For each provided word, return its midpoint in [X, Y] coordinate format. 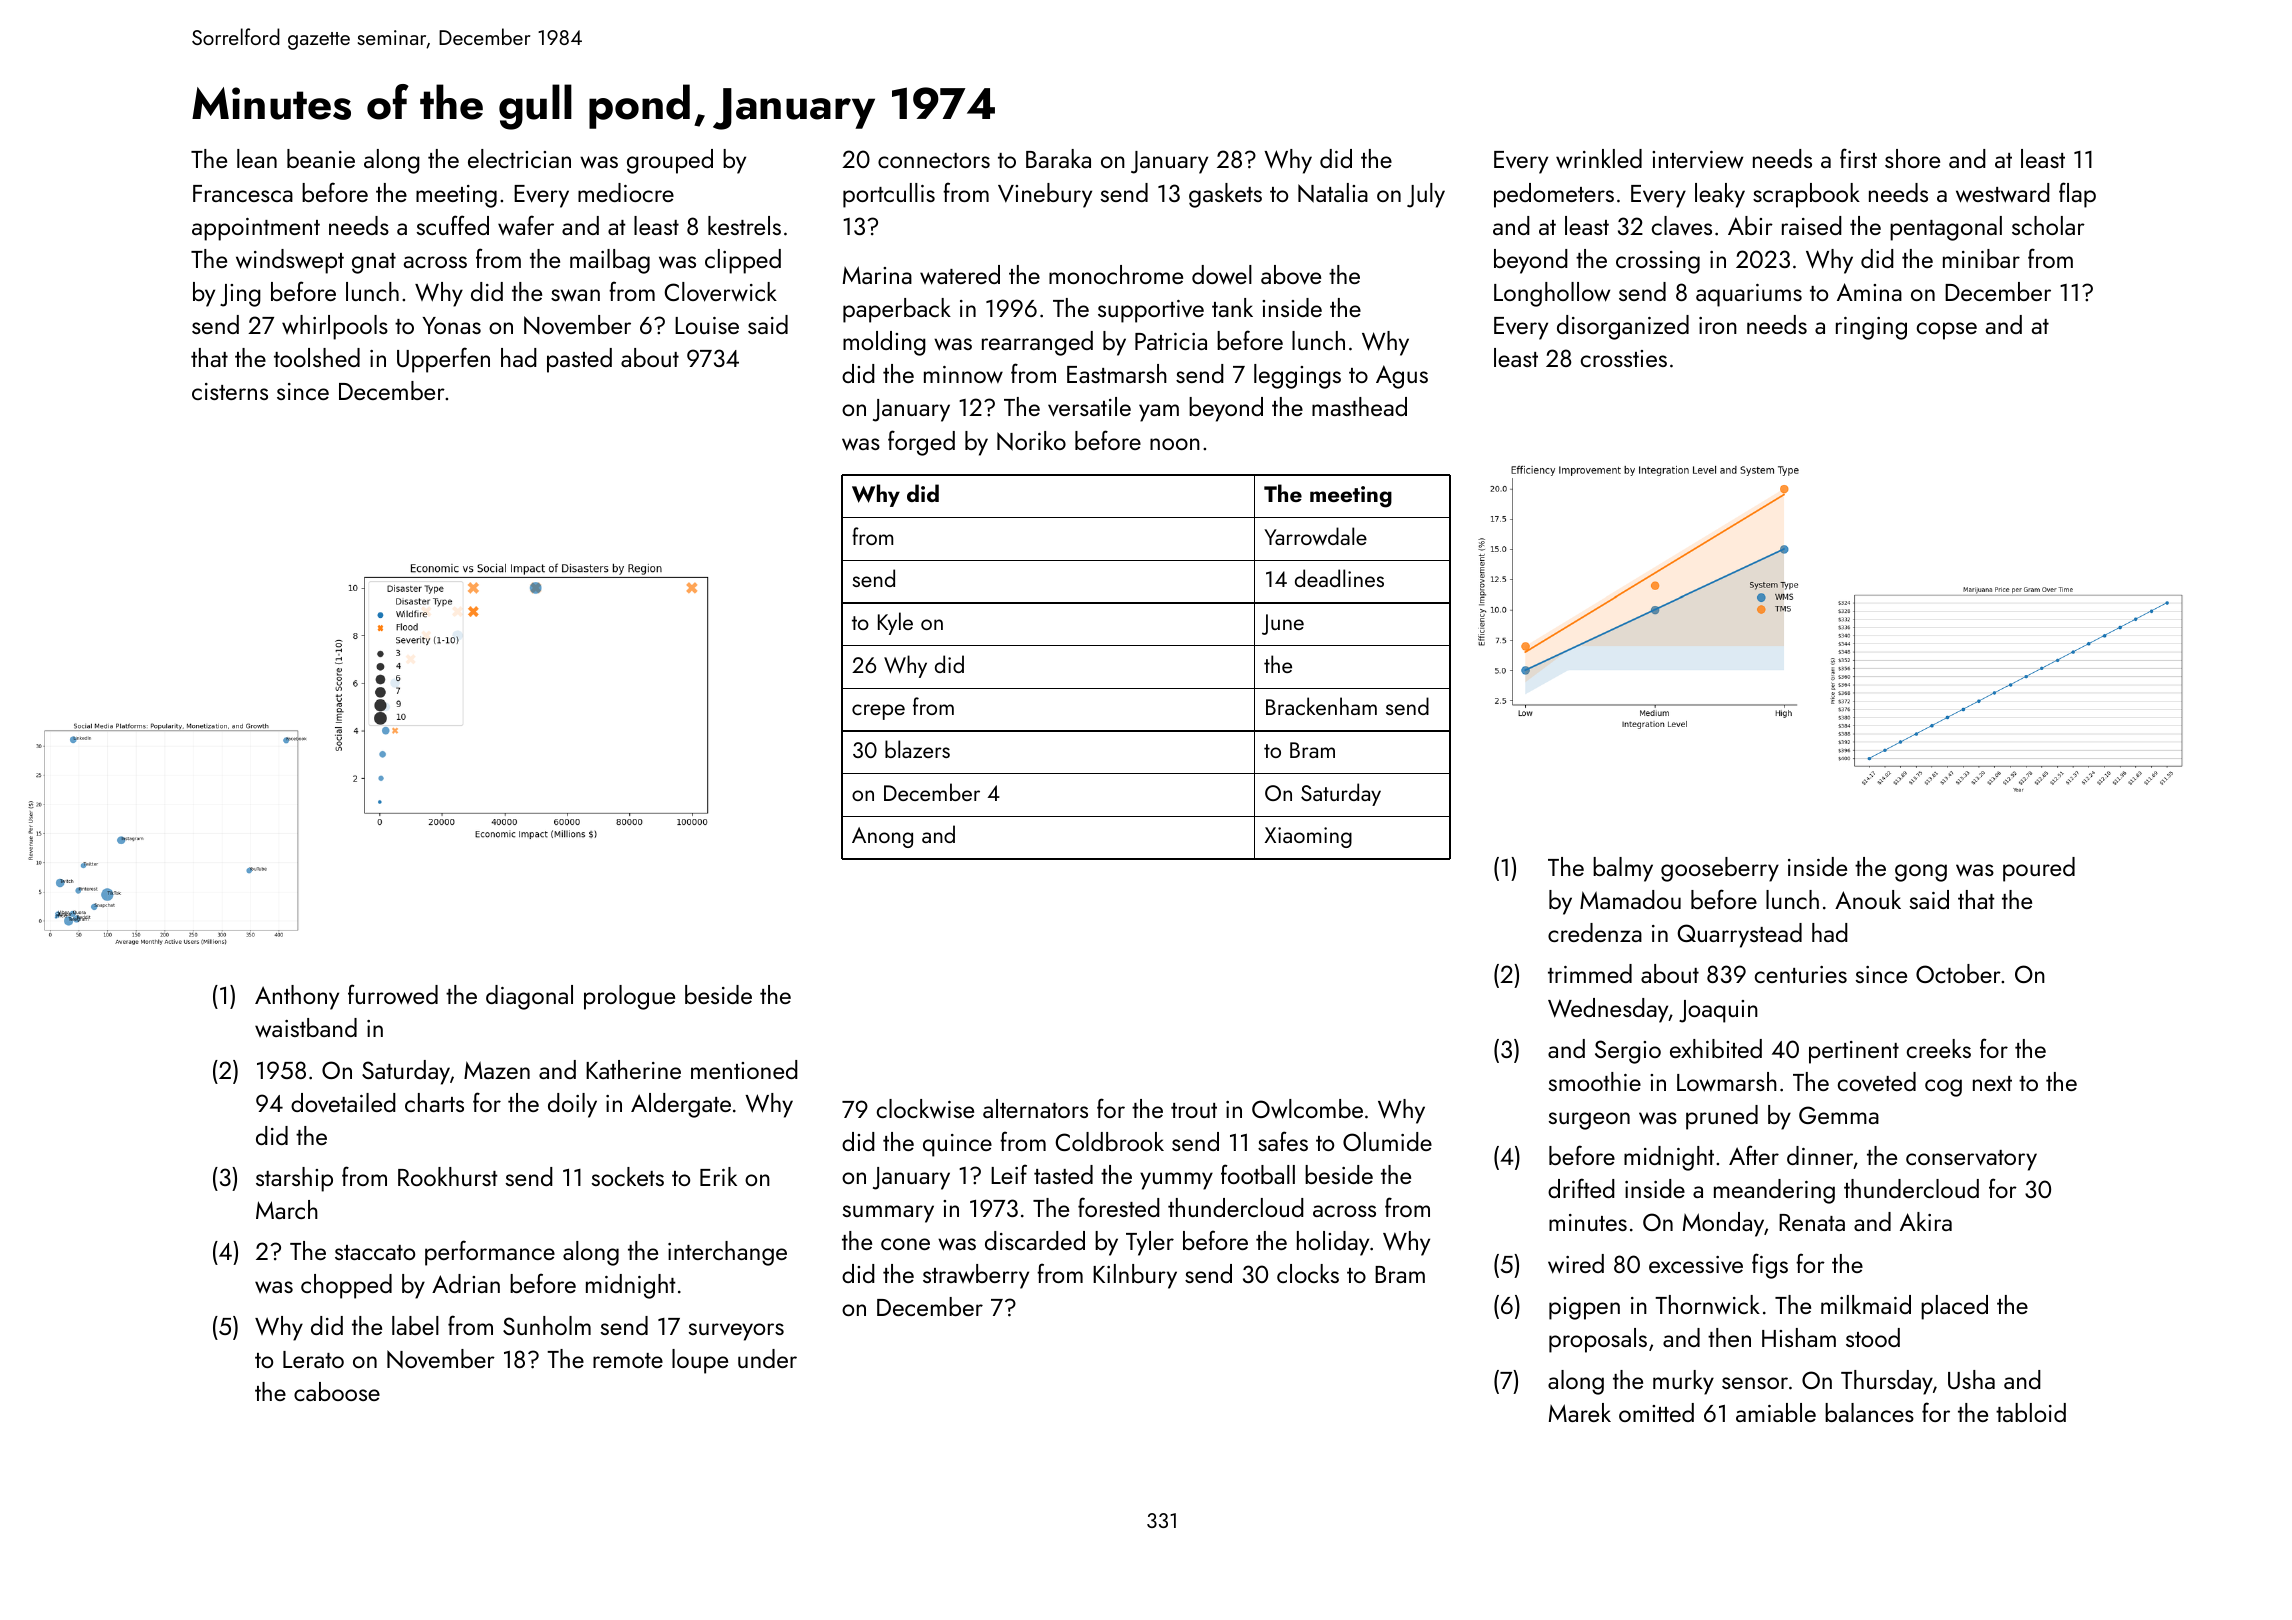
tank [1232, 307]
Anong [882, 837]
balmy [1623, 869]
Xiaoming [1308, 837]
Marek [1580, 1412]
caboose [337, 1391]
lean [257, 158]
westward [2003, 193]
